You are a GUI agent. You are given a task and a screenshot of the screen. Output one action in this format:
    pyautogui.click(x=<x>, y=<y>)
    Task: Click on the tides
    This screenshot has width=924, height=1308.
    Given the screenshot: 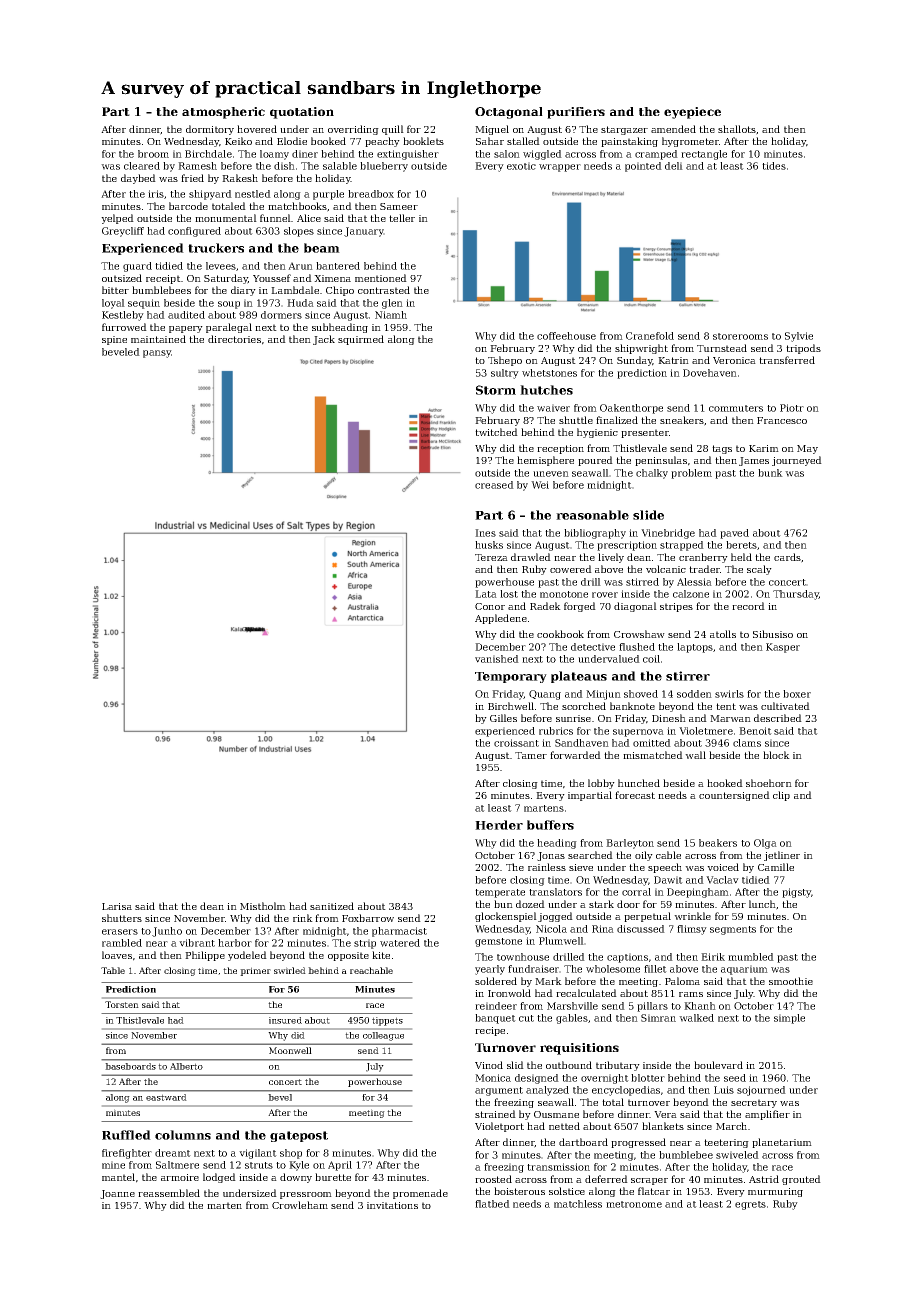 What is the action you would take?
    pyautogui.click(x=774, y=166)
